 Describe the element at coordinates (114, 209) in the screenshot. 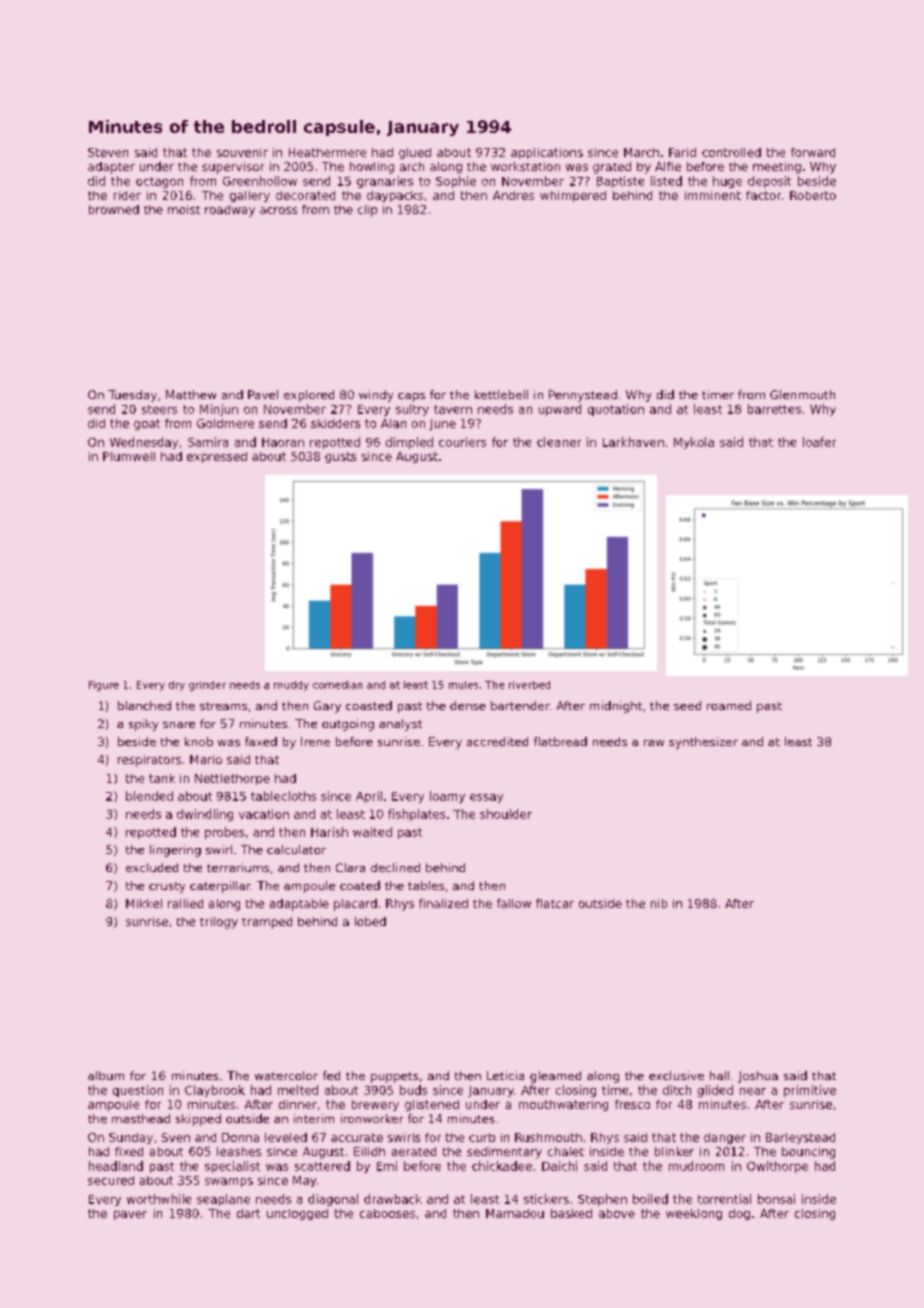

I see `browned` at that location.
